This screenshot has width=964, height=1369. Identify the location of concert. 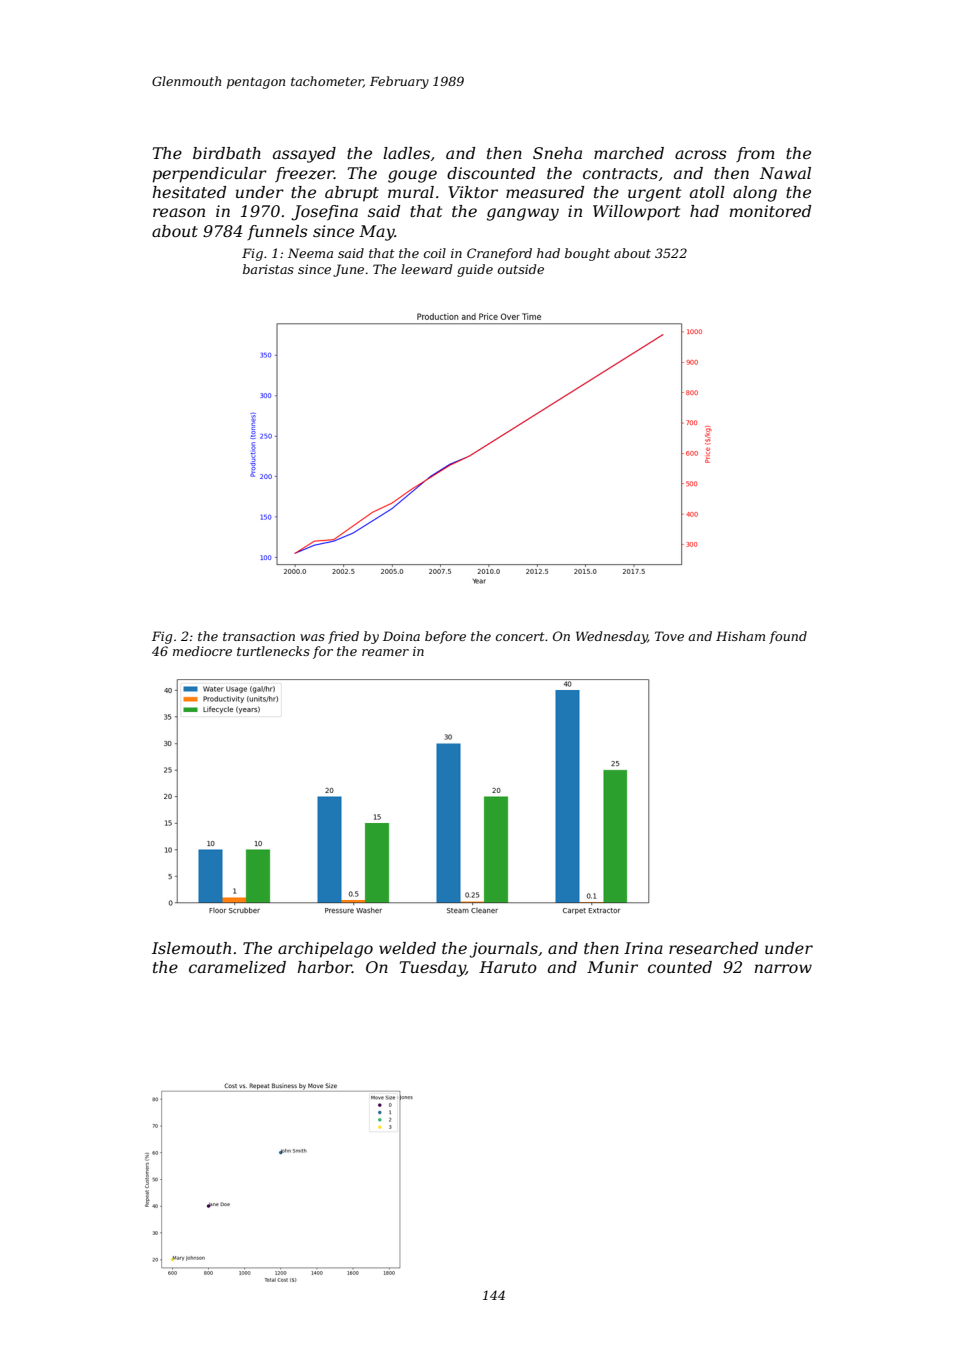
(520, 636).
